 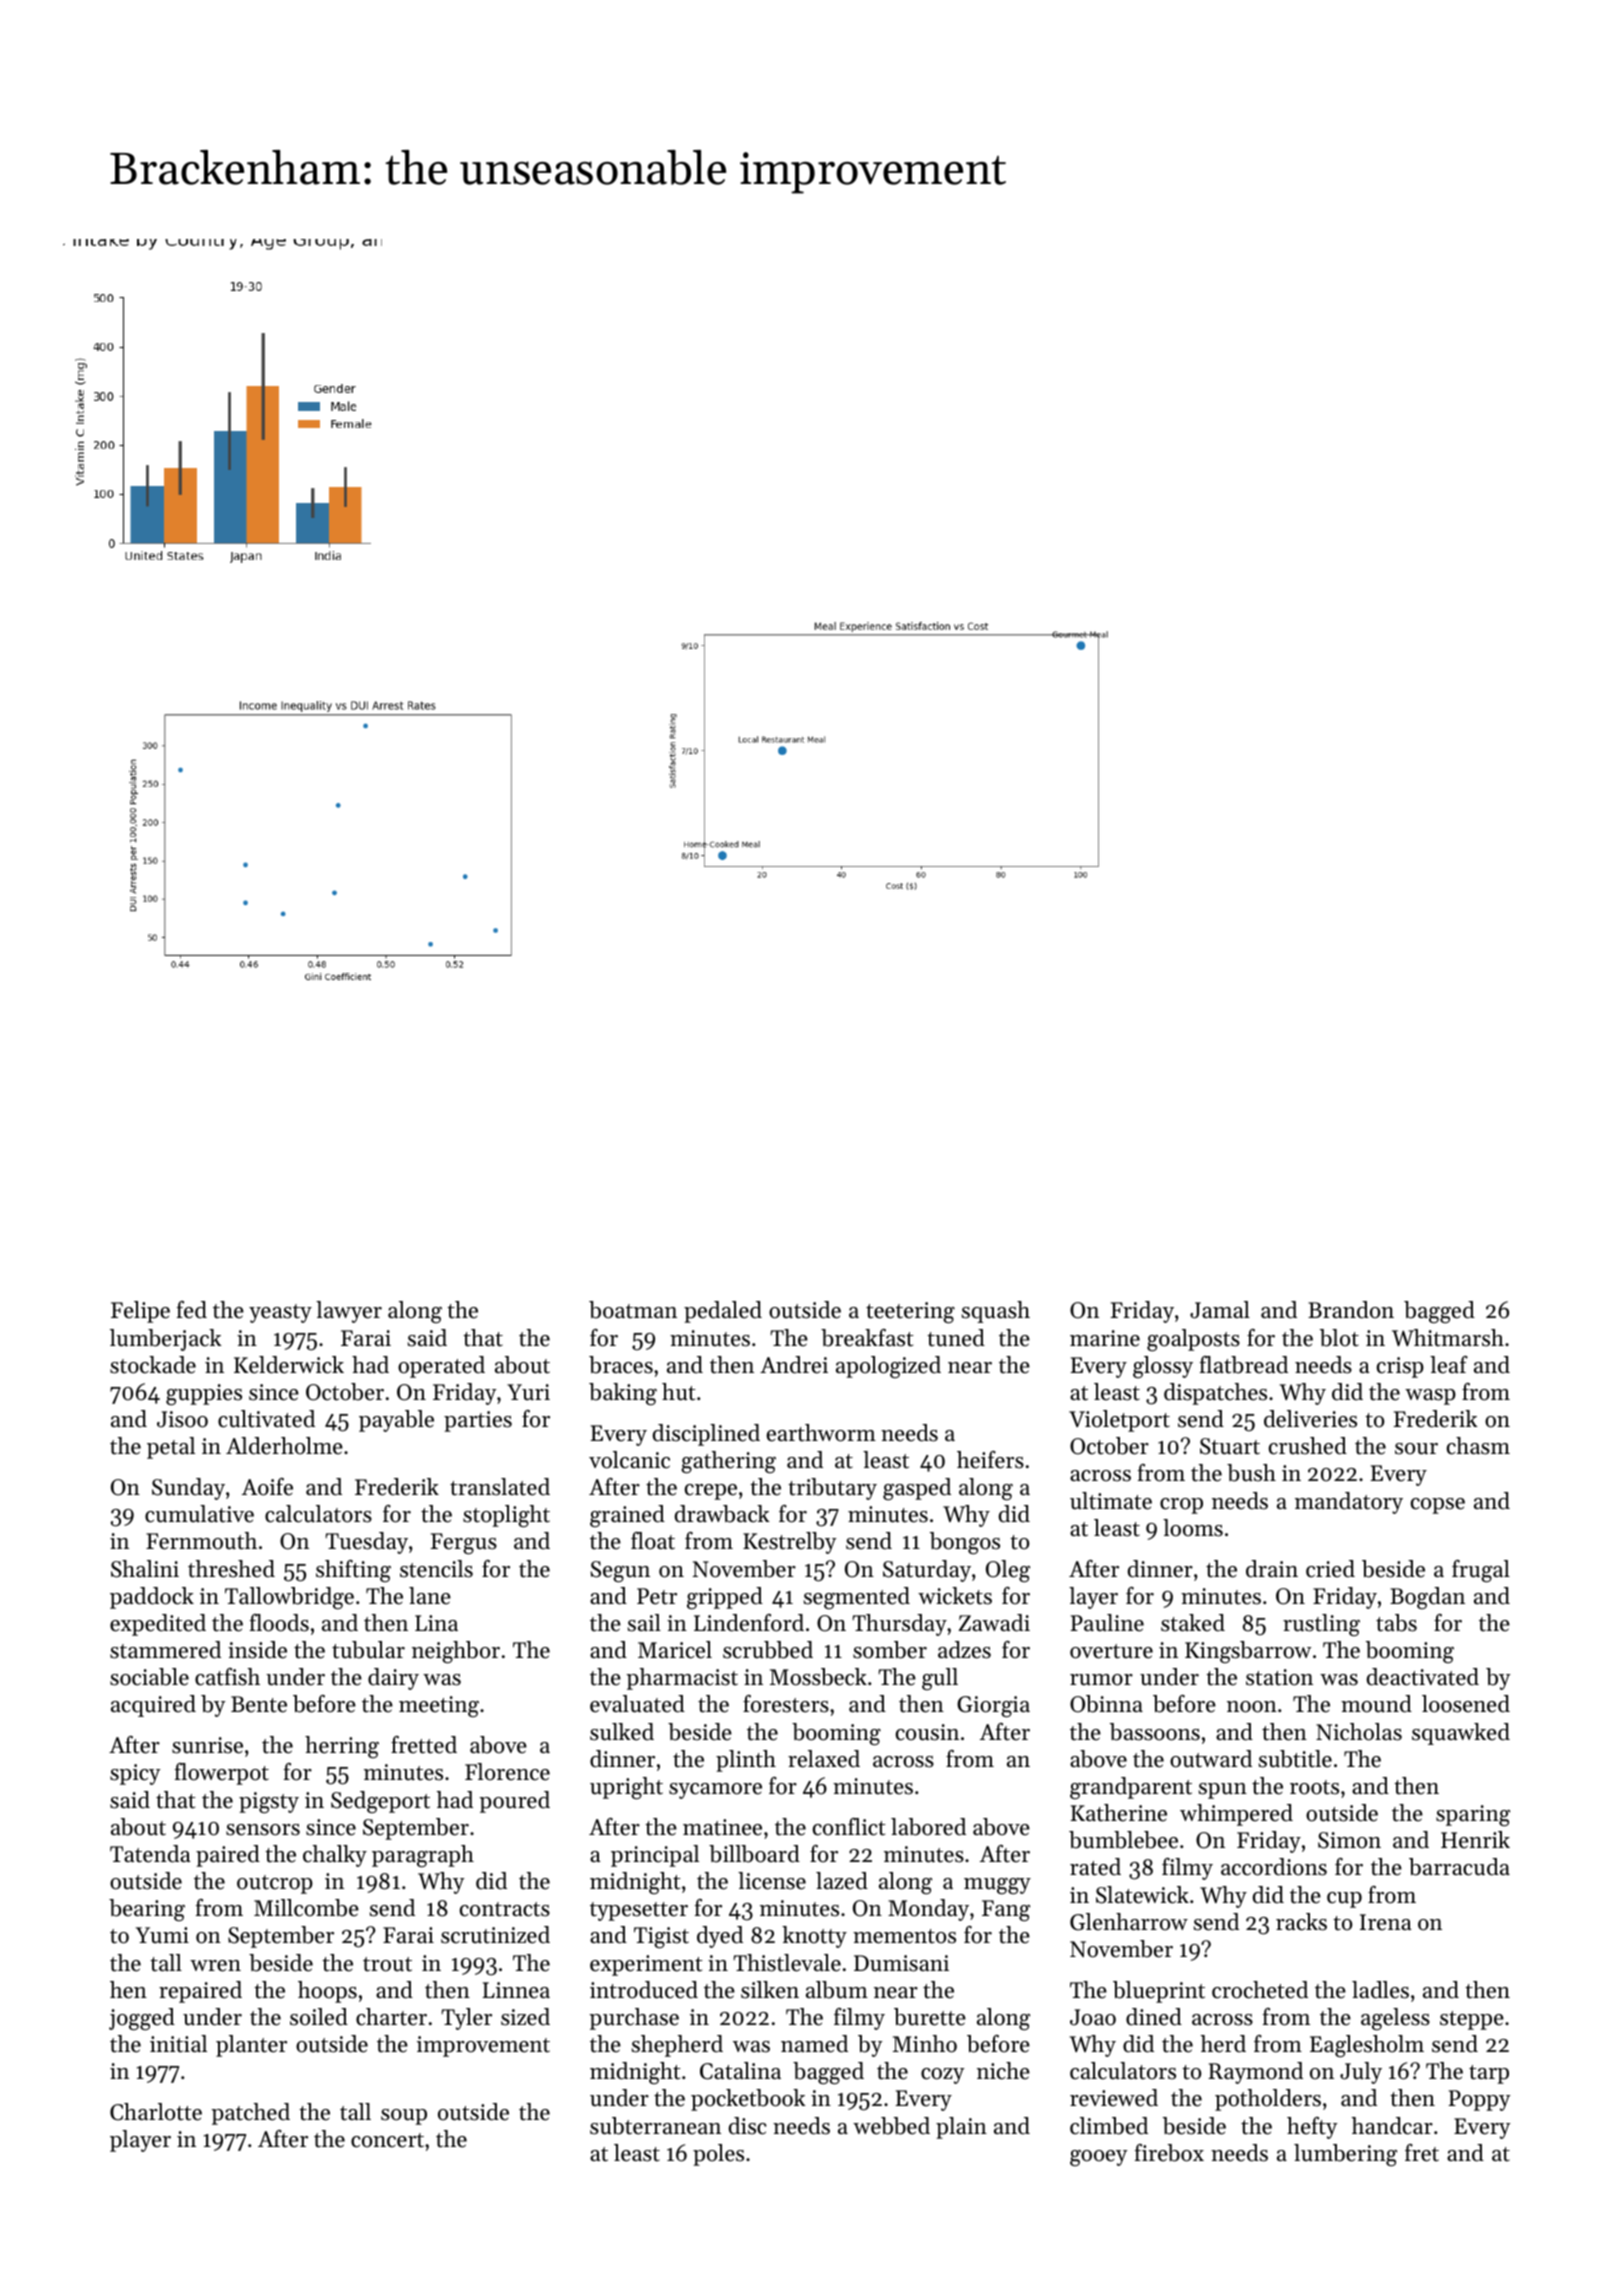 I want to click on guppies, so click(x=204, y=1394).
